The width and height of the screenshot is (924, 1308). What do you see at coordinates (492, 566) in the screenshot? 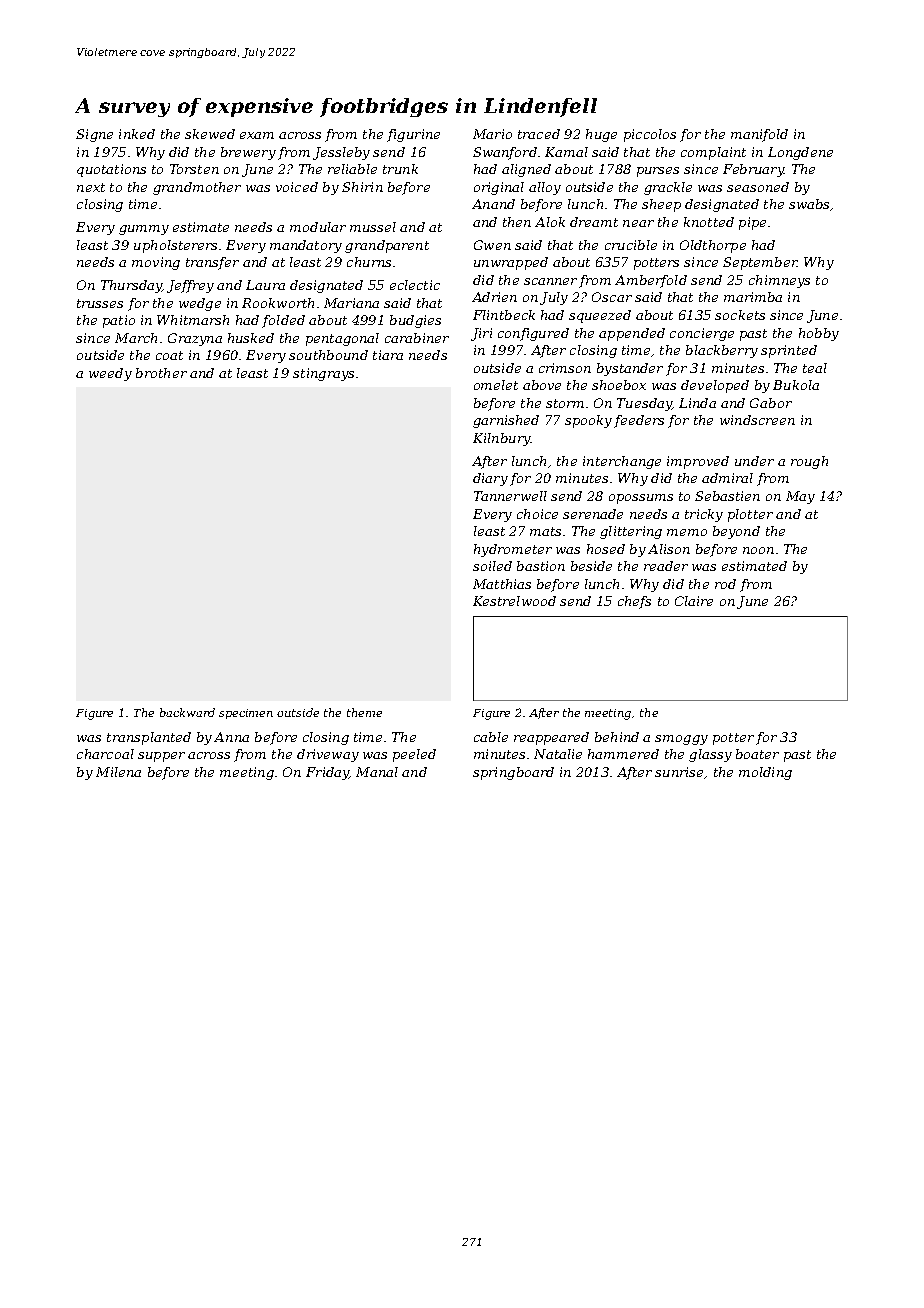
I see `soiled` at bounding box center [492, 566].
